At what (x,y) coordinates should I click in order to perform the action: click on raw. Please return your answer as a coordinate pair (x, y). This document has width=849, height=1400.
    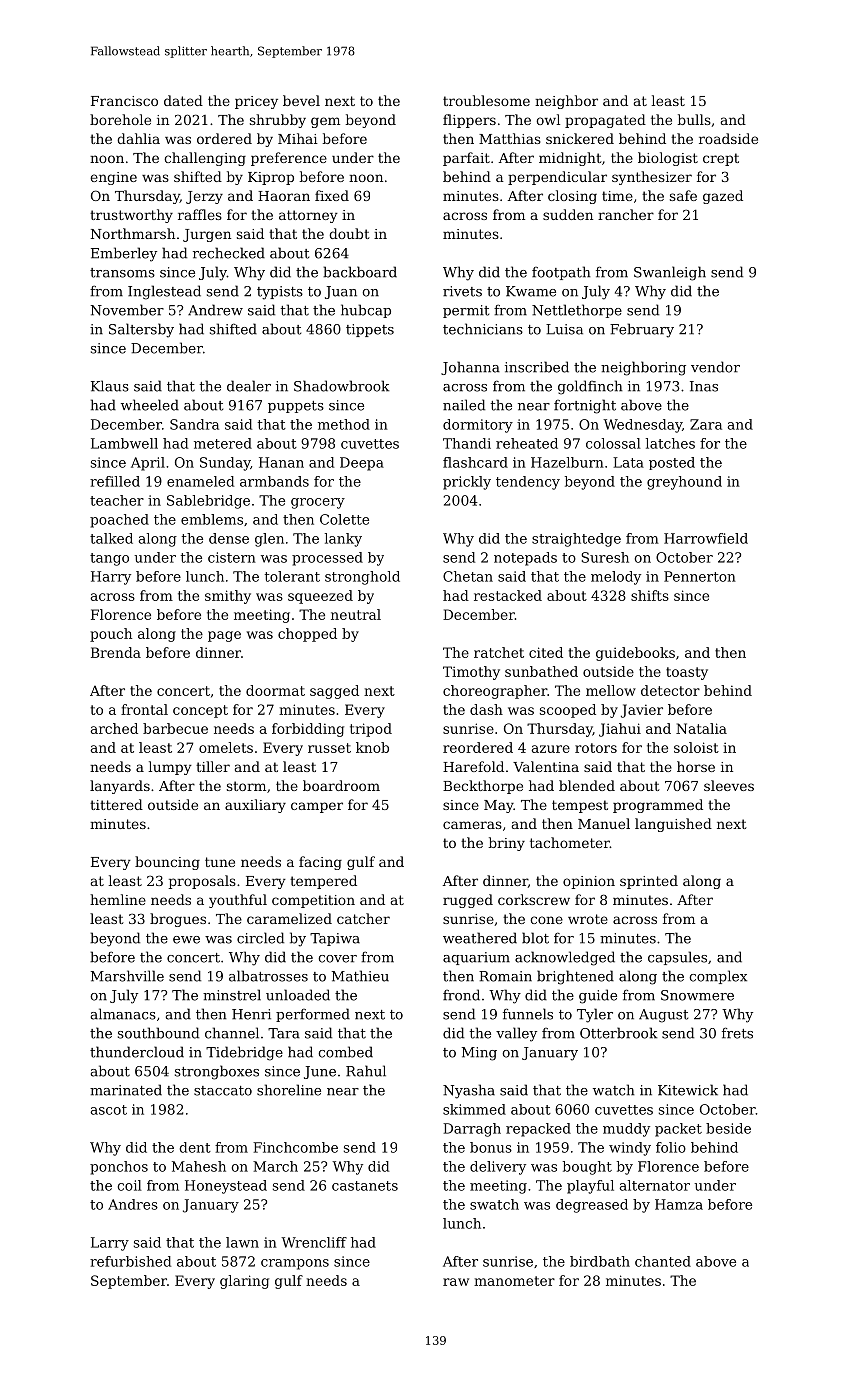
    Looking at the image, I should click on (456, 1282).
